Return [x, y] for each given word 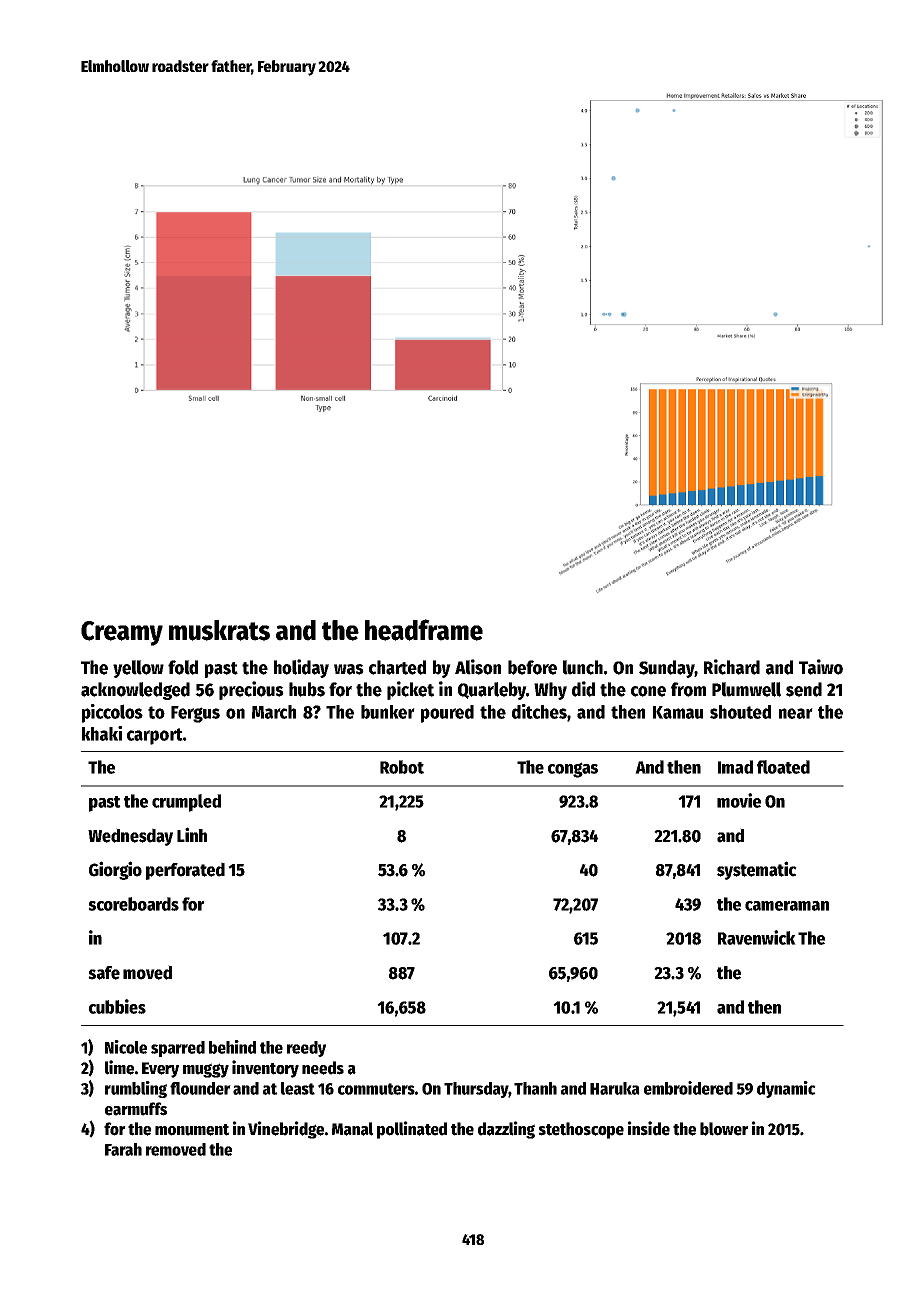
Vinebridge [286, 1130]
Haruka [615, 1088]
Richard [732, 667]
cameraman [787, 906]
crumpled [186, 803]
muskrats [219, 630]
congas [573, 770]
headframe [424, 630]
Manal [352, 1129]
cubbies [117, 1006]
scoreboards [133, 904]
